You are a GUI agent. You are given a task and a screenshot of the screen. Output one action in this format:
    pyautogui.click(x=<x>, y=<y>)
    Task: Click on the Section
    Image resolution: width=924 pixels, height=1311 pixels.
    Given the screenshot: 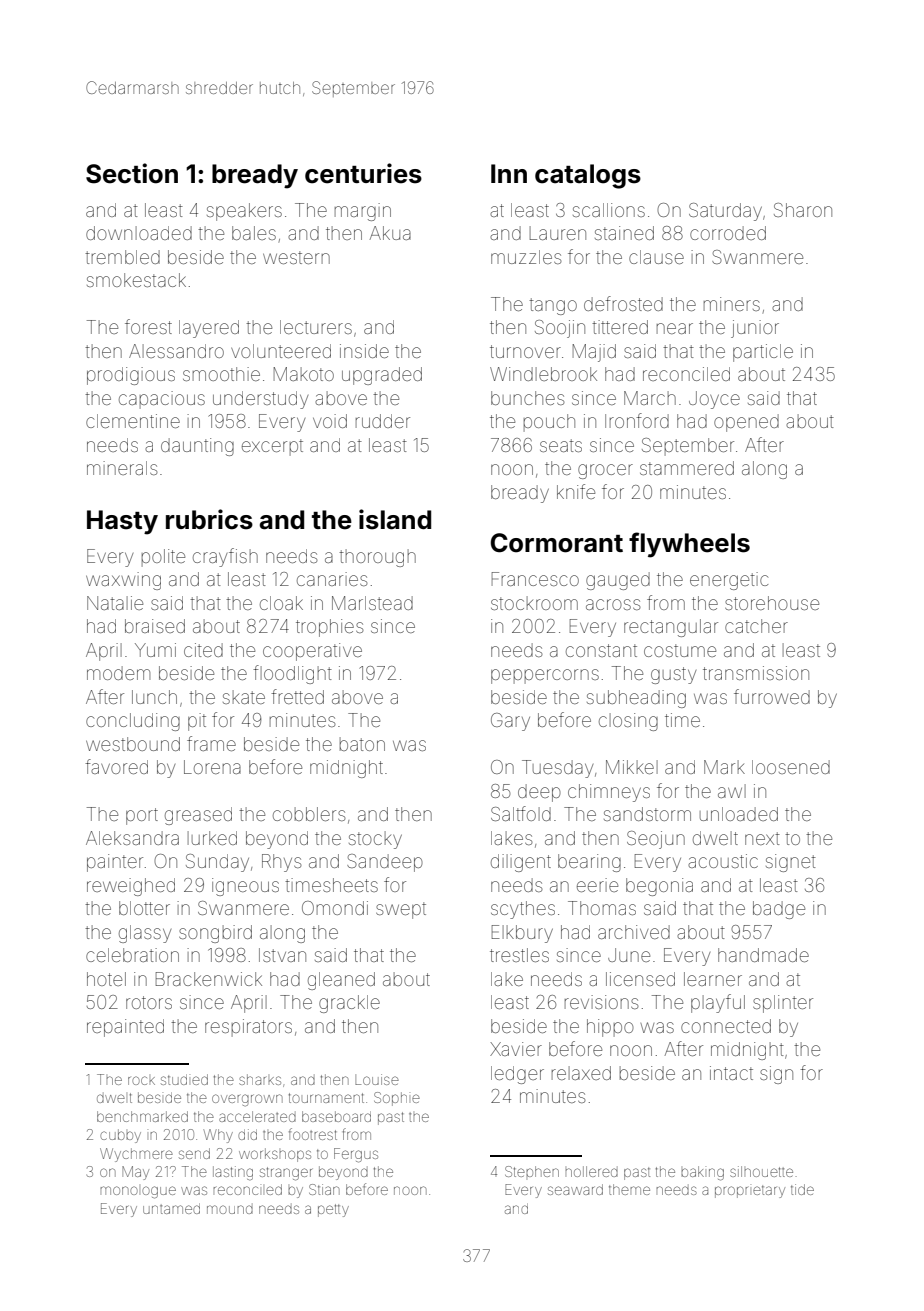 What is the action you would take?
    pyautogui.click(x=132, y=173)
